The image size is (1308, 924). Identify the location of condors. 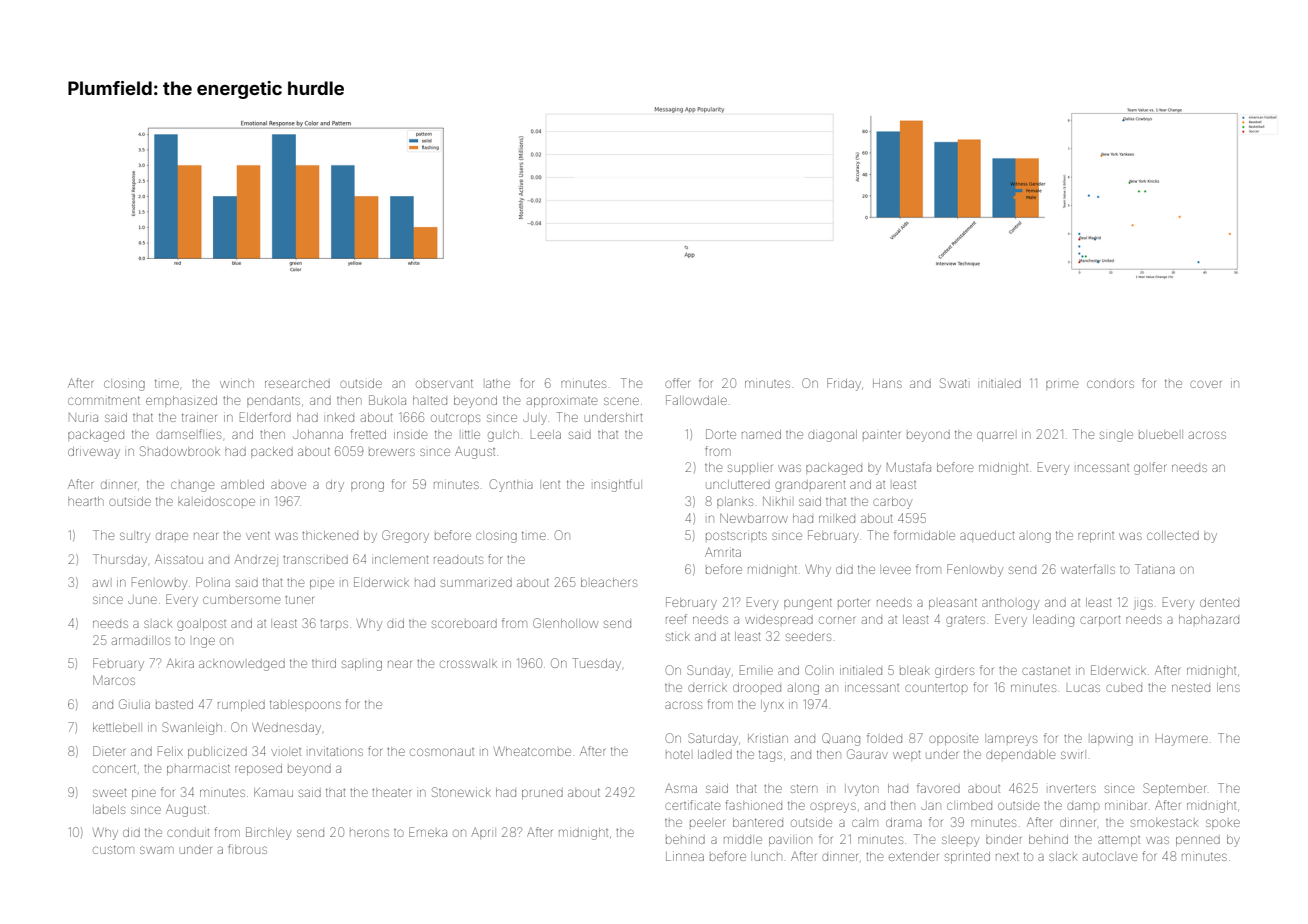
(1110, 384).
